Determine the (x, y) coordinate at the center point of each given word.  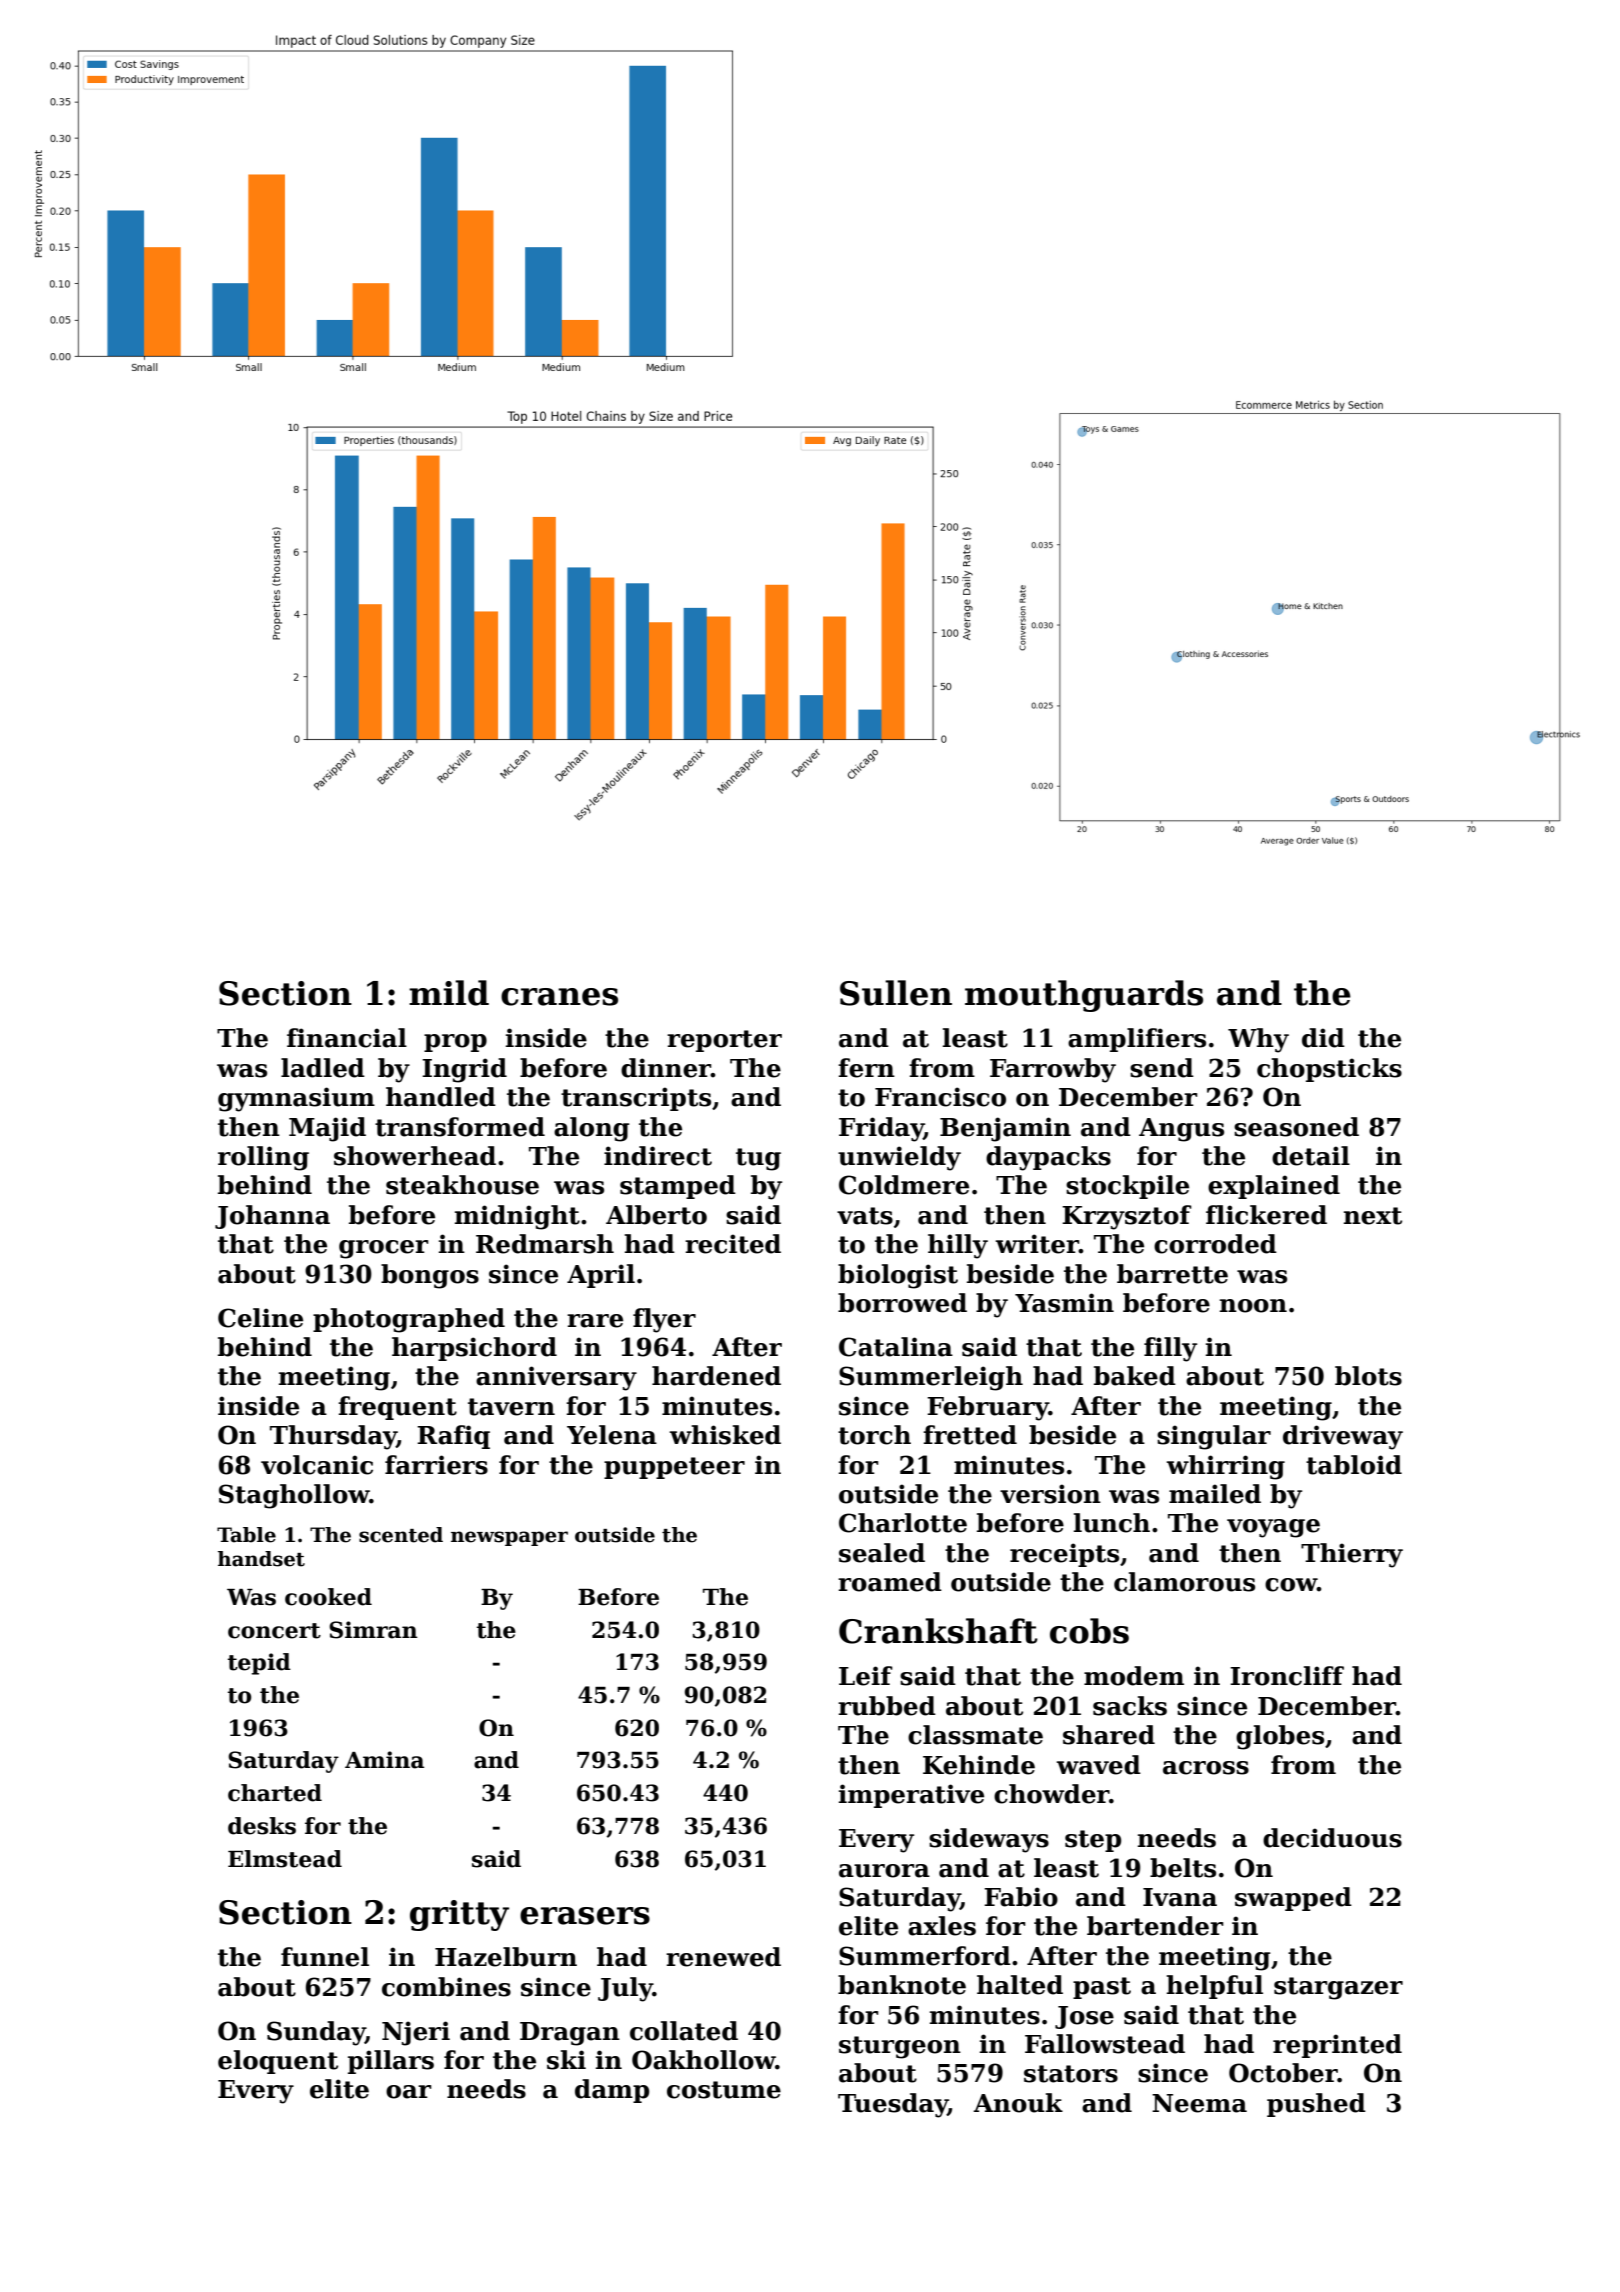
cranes (559, 997)
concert (274, 1631)
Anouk (1018, 2103)
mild (449, 993)
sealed (882, 1553)
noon (1253, 1306)
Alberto (656, 1215)
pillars (391, 2062)
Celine (260, 1318)
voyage (1273, 1528)
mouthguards (1084, 996)
